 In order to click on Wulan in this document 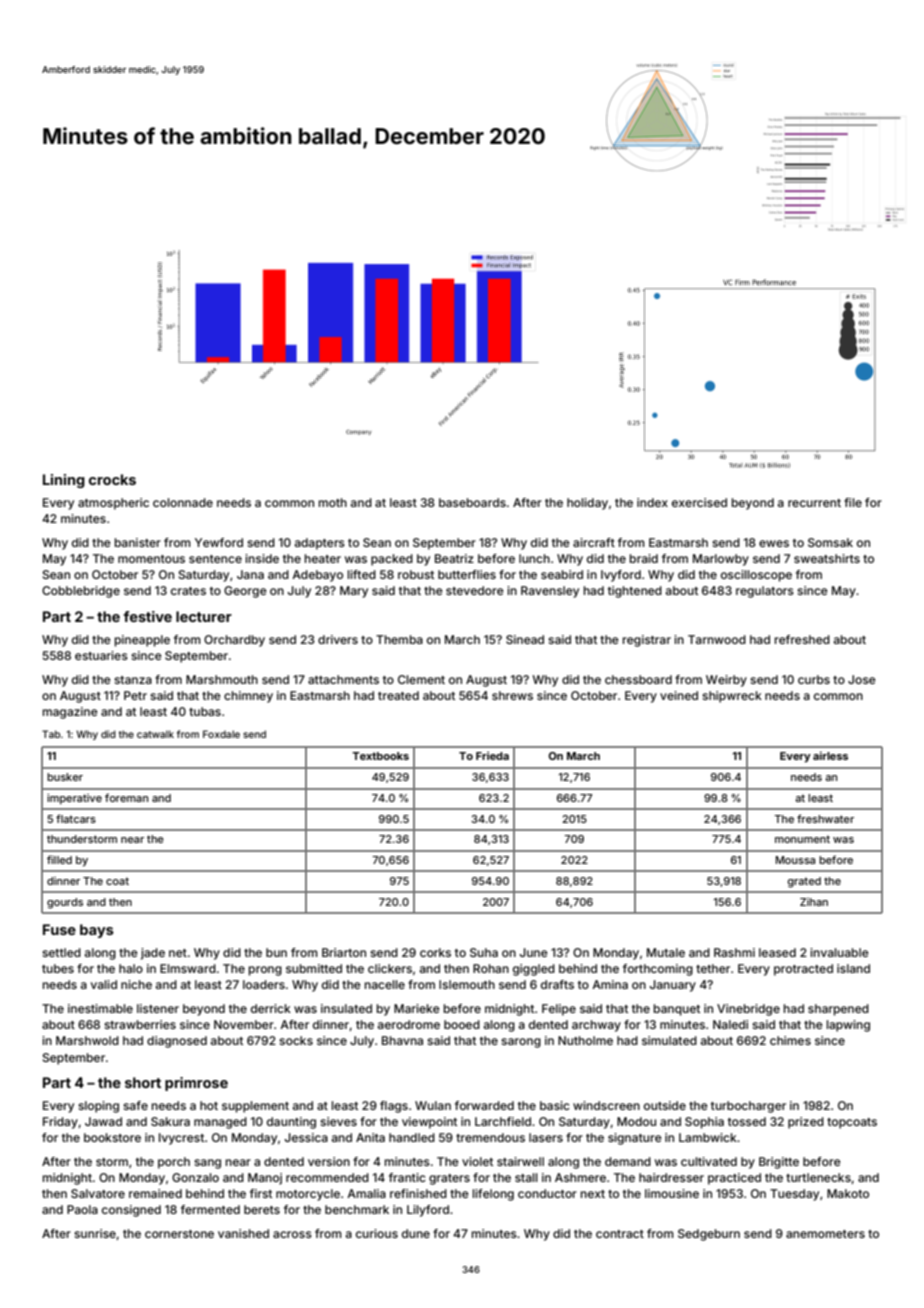, I will do `click(433, 1105)`.
